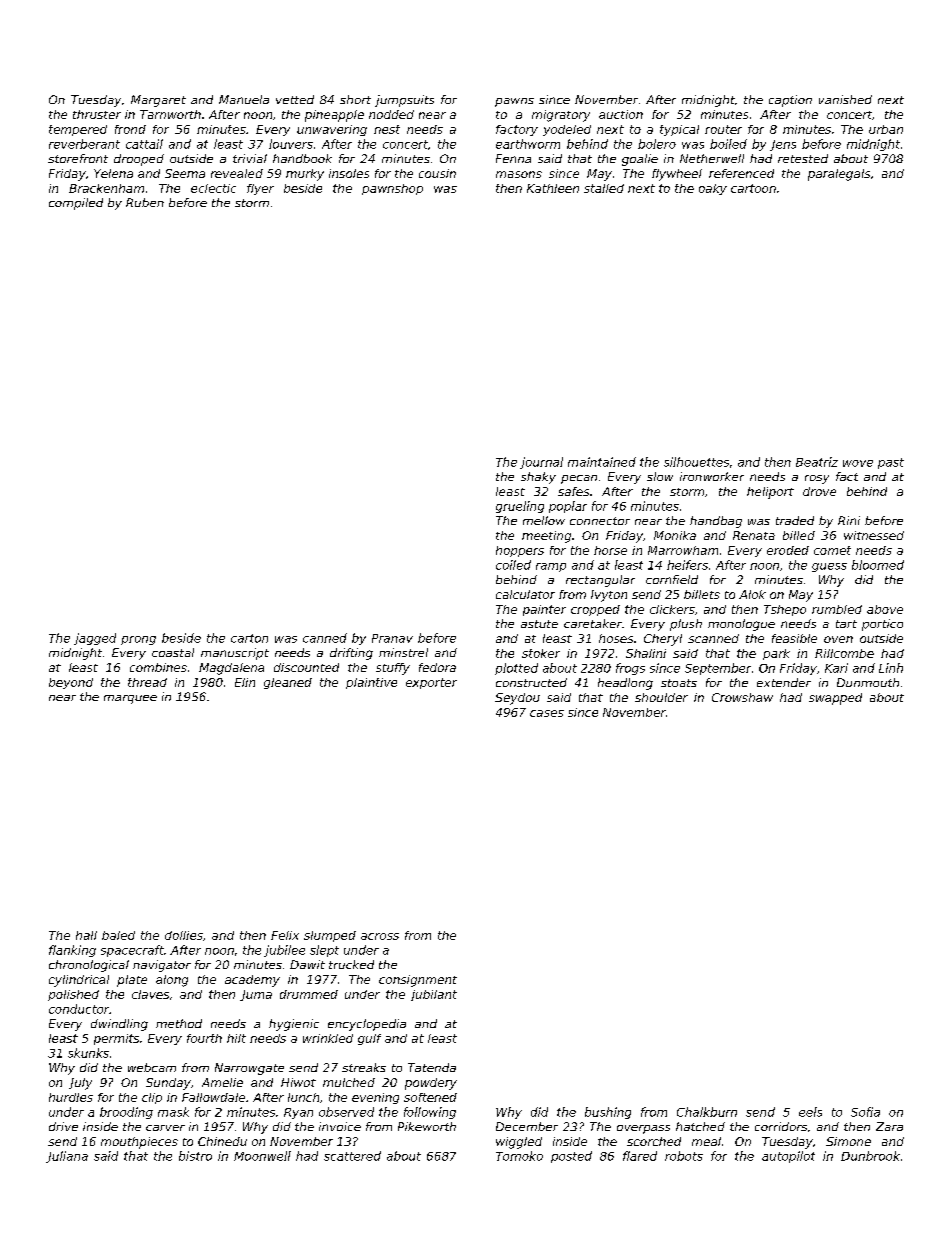 Image resolution: width=952 pixels, height=1233 pixels. I want to click on autopilot, so click(788, 1157).
